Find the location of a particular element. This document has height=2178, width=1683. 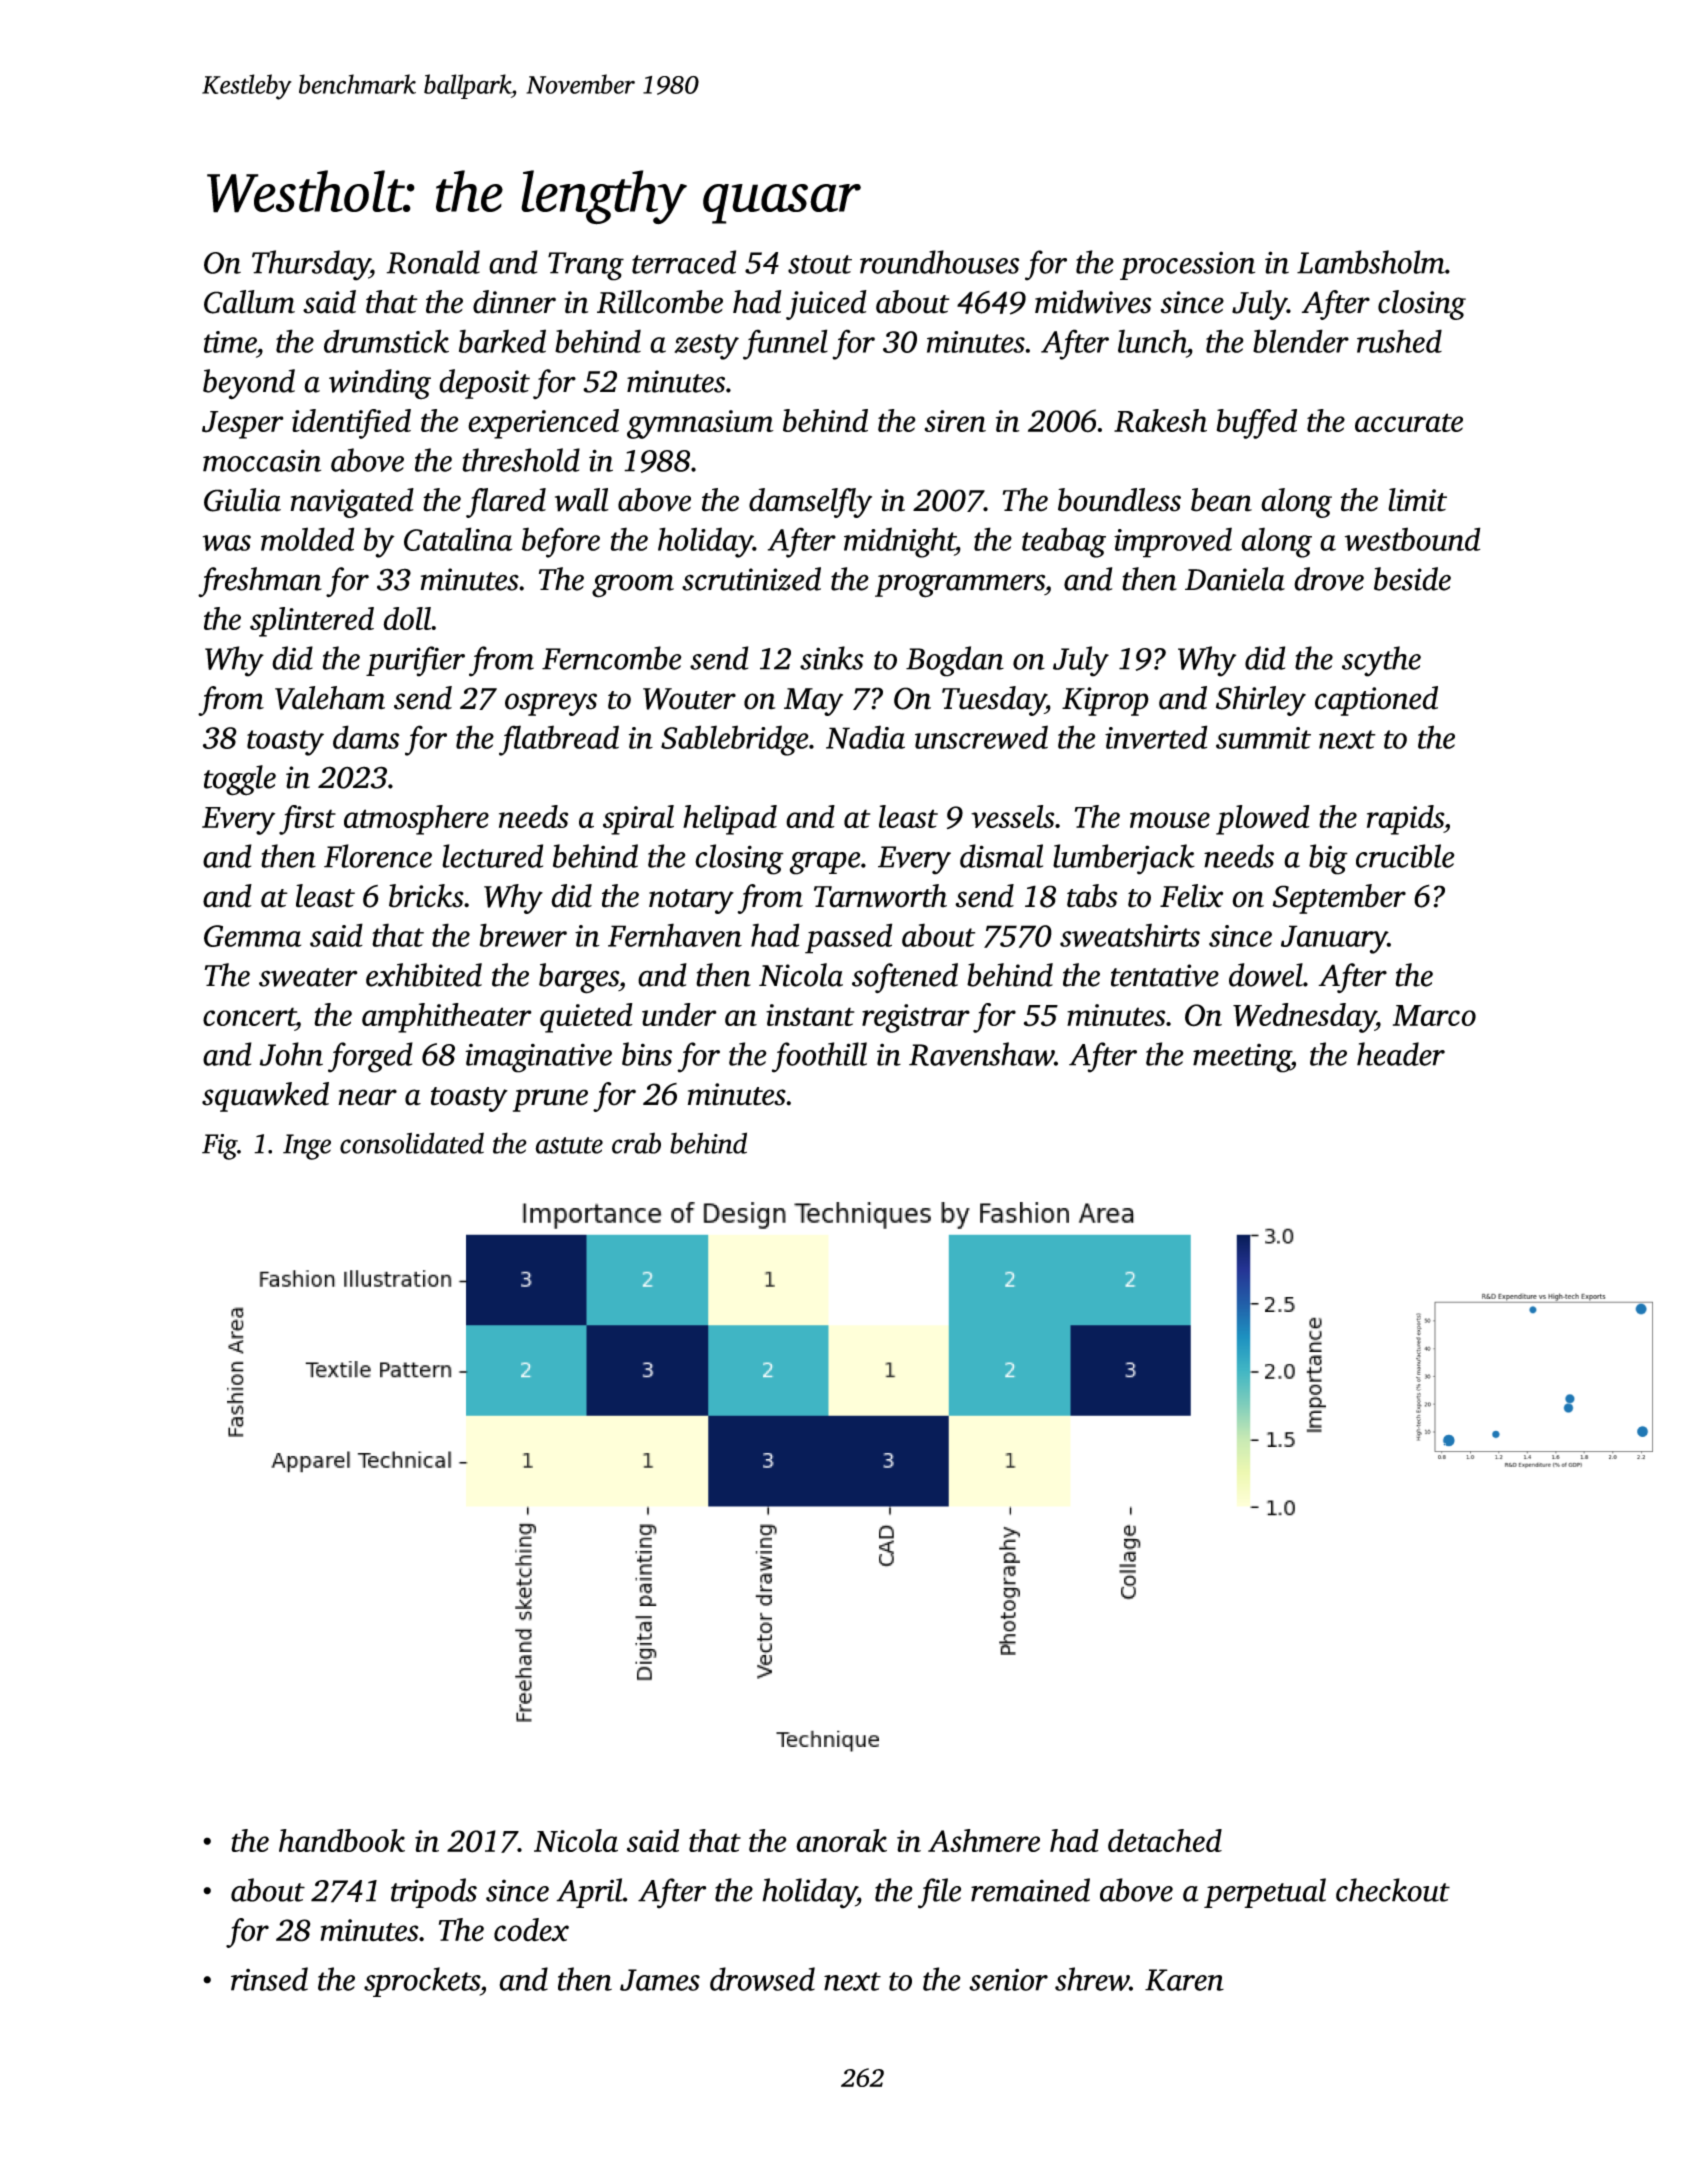

juiced is located at coordinates (826, 305).
